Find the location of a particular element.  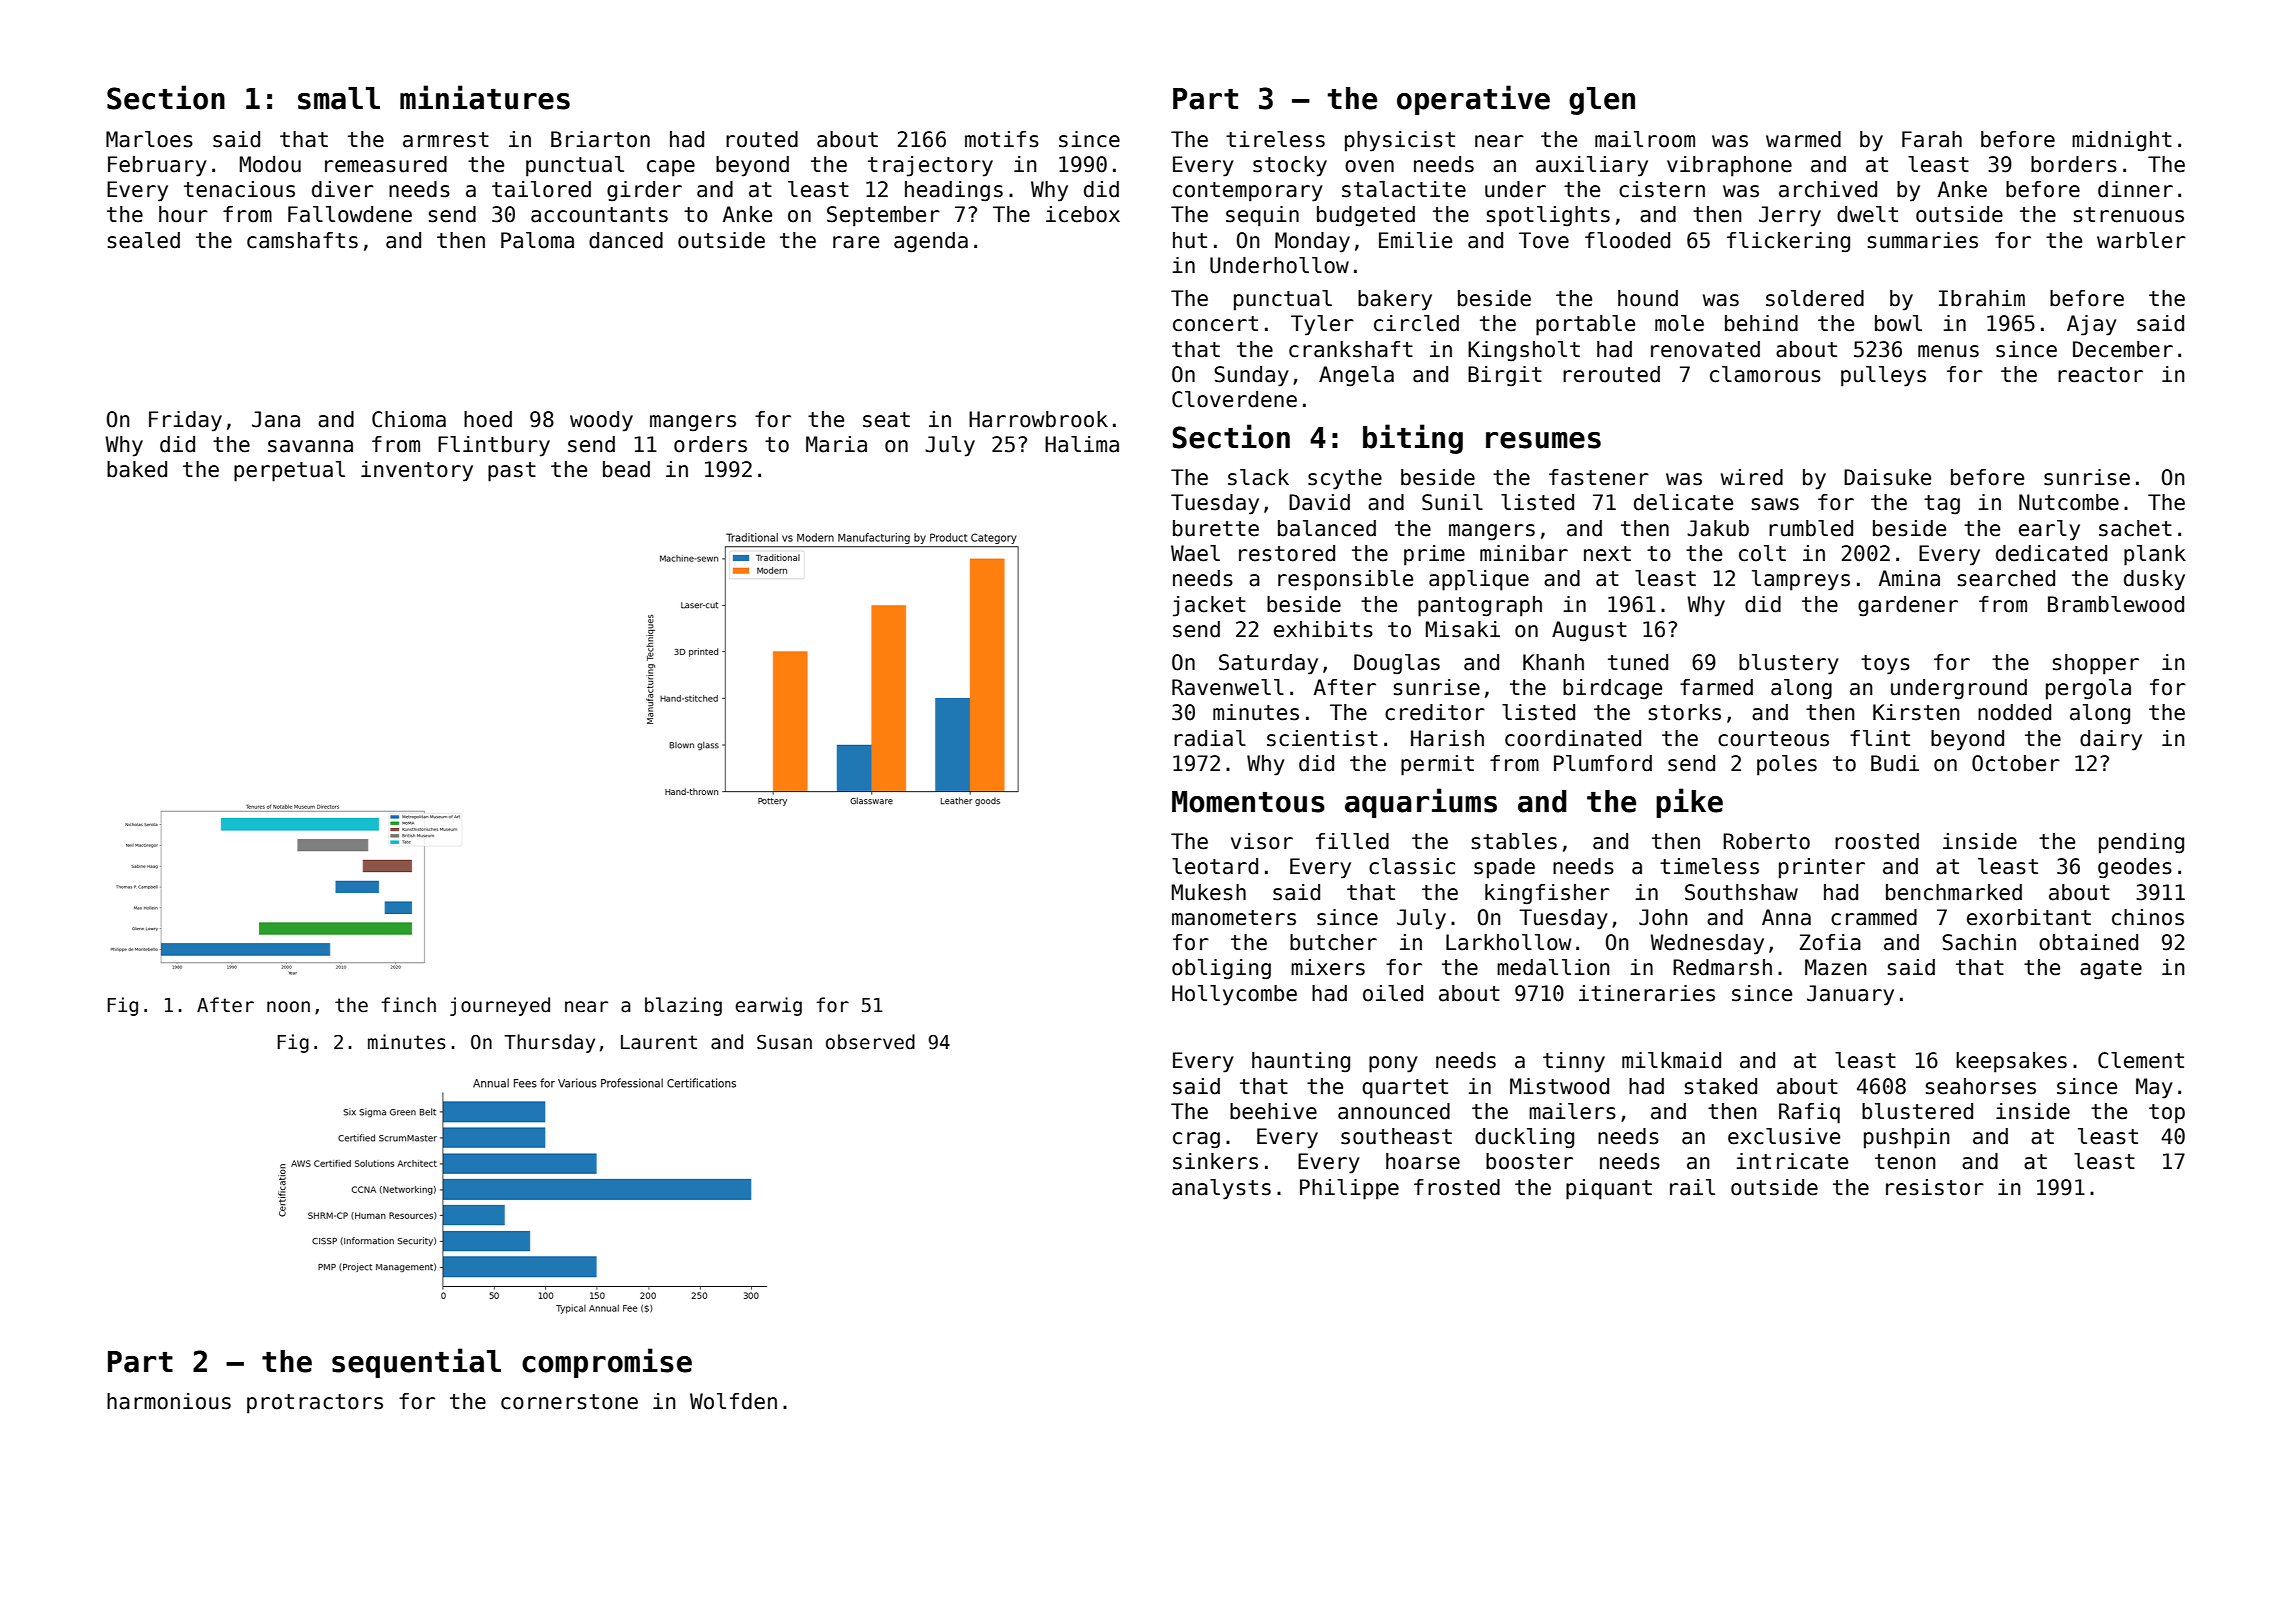

observed is located at coordinates (870, 1042).
